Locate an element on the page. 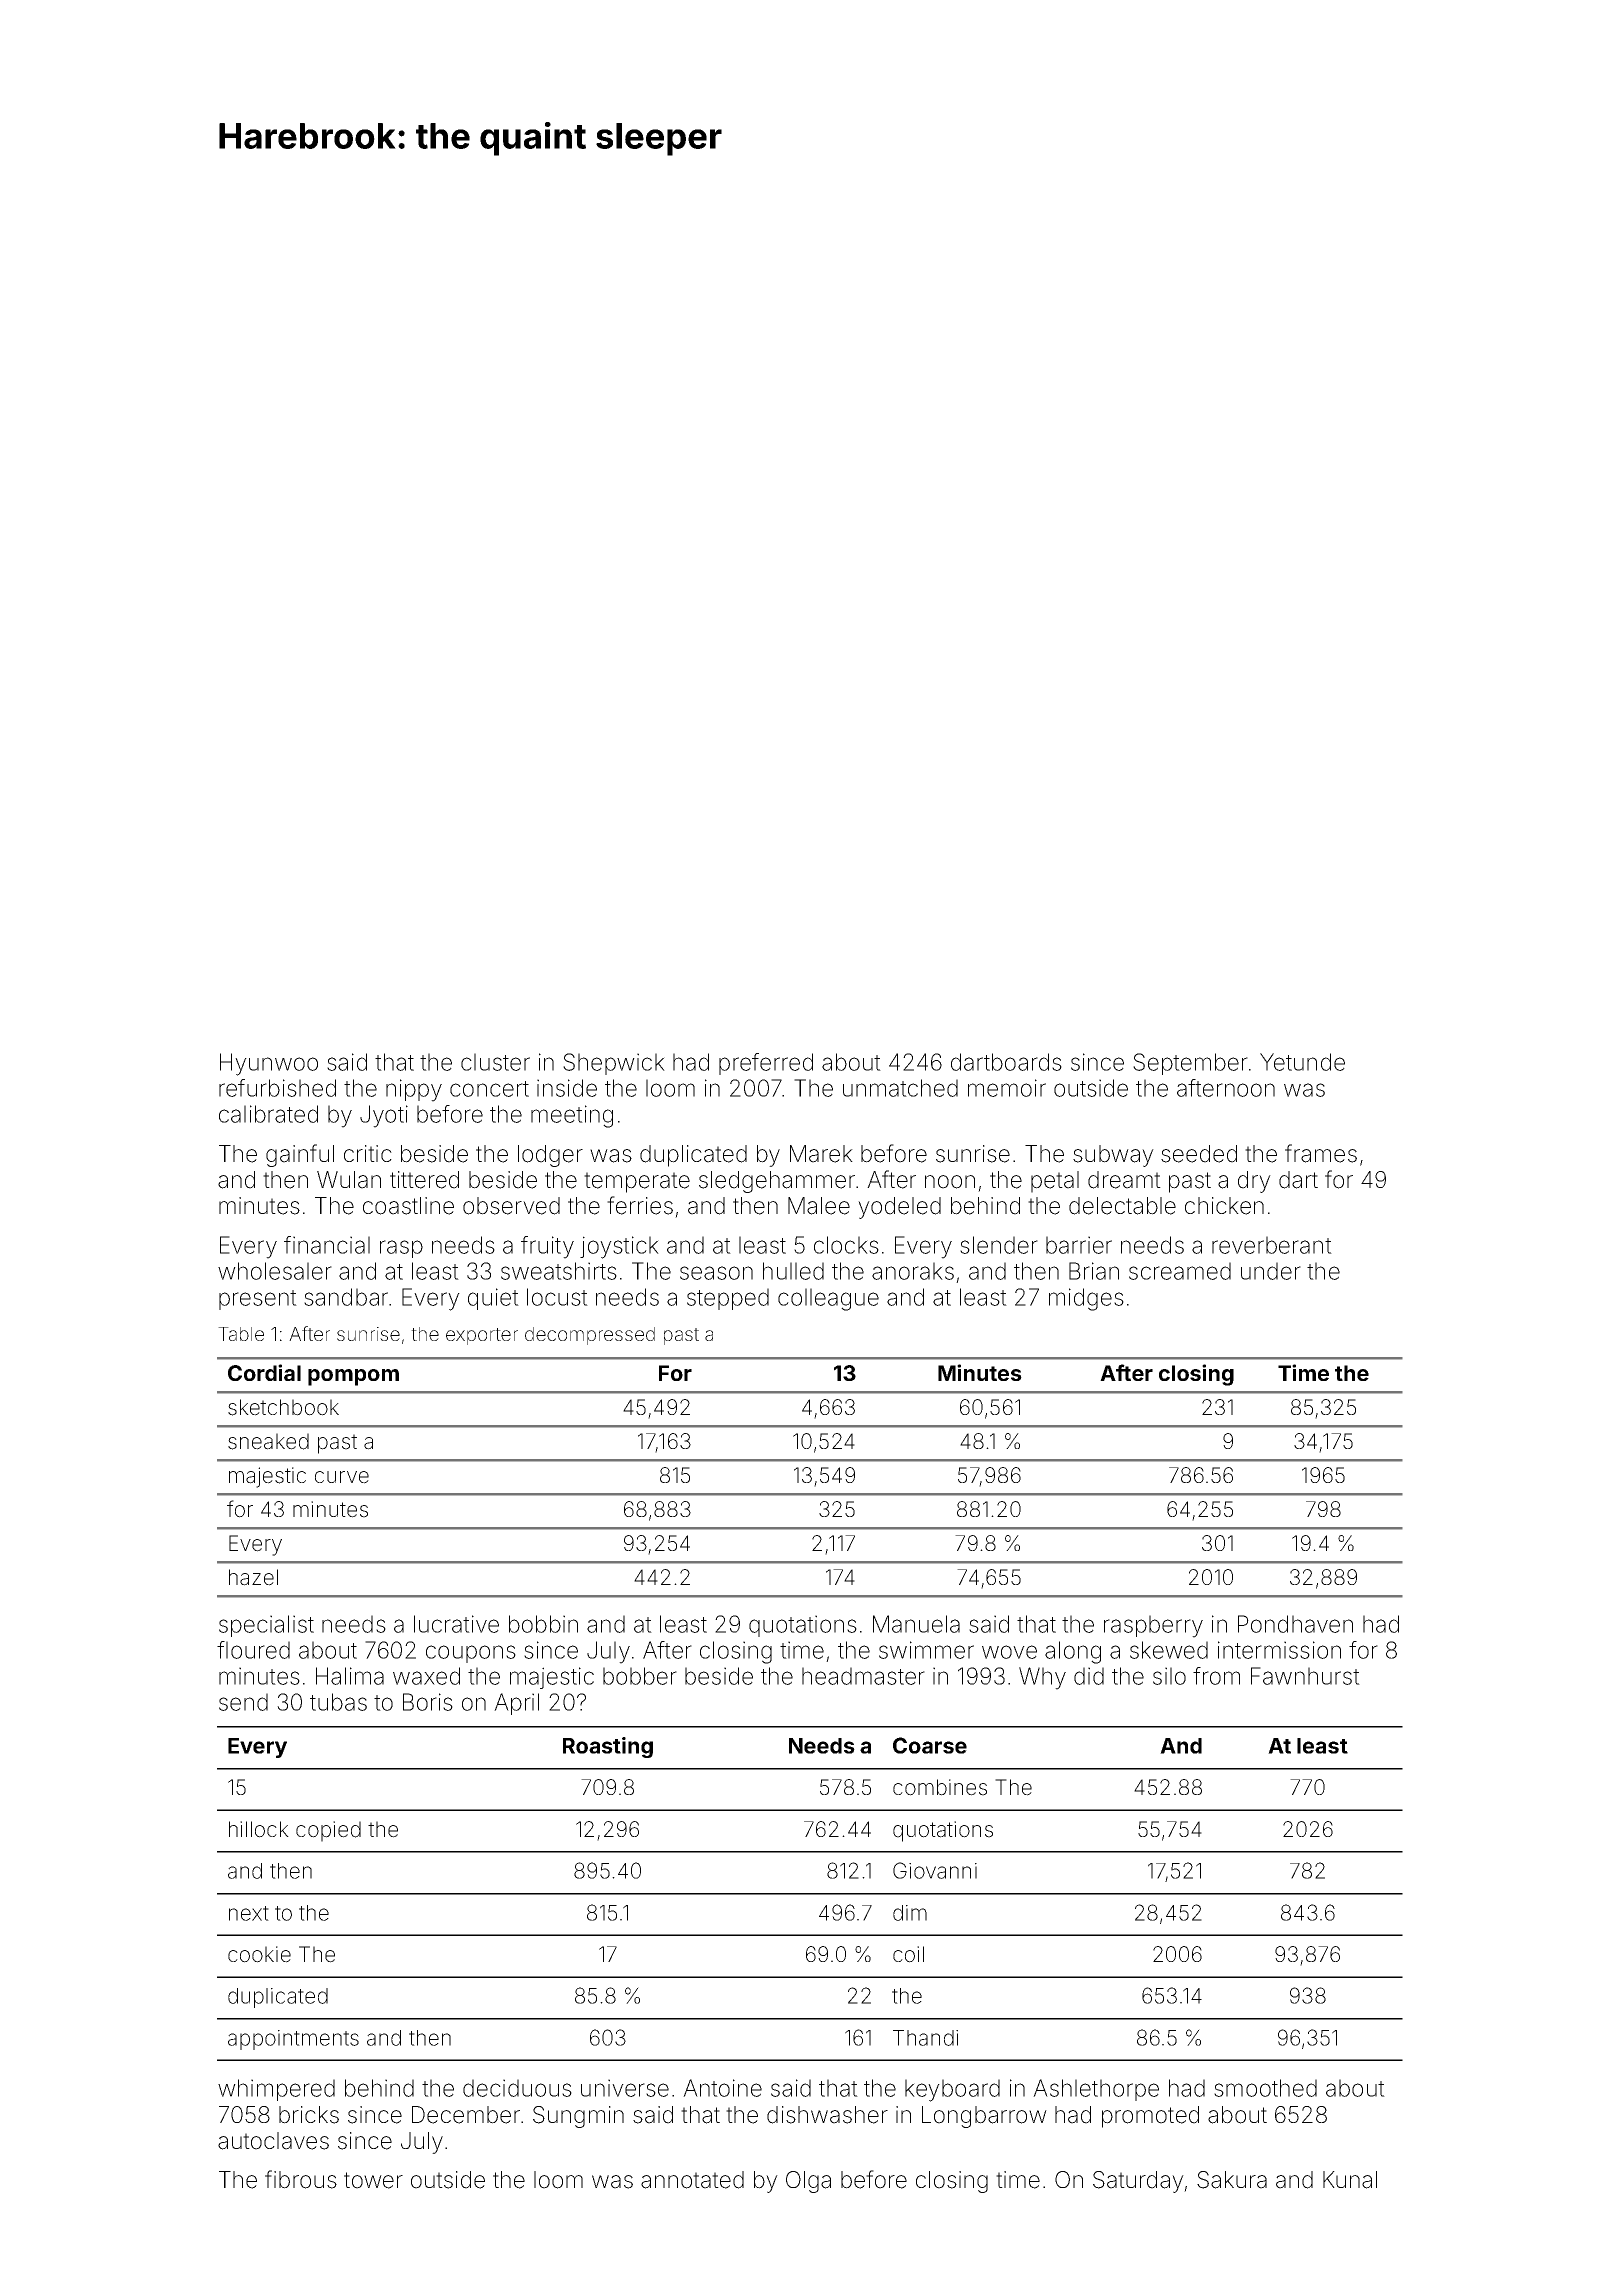  Antoine is located at coordinates (722, 2088).
